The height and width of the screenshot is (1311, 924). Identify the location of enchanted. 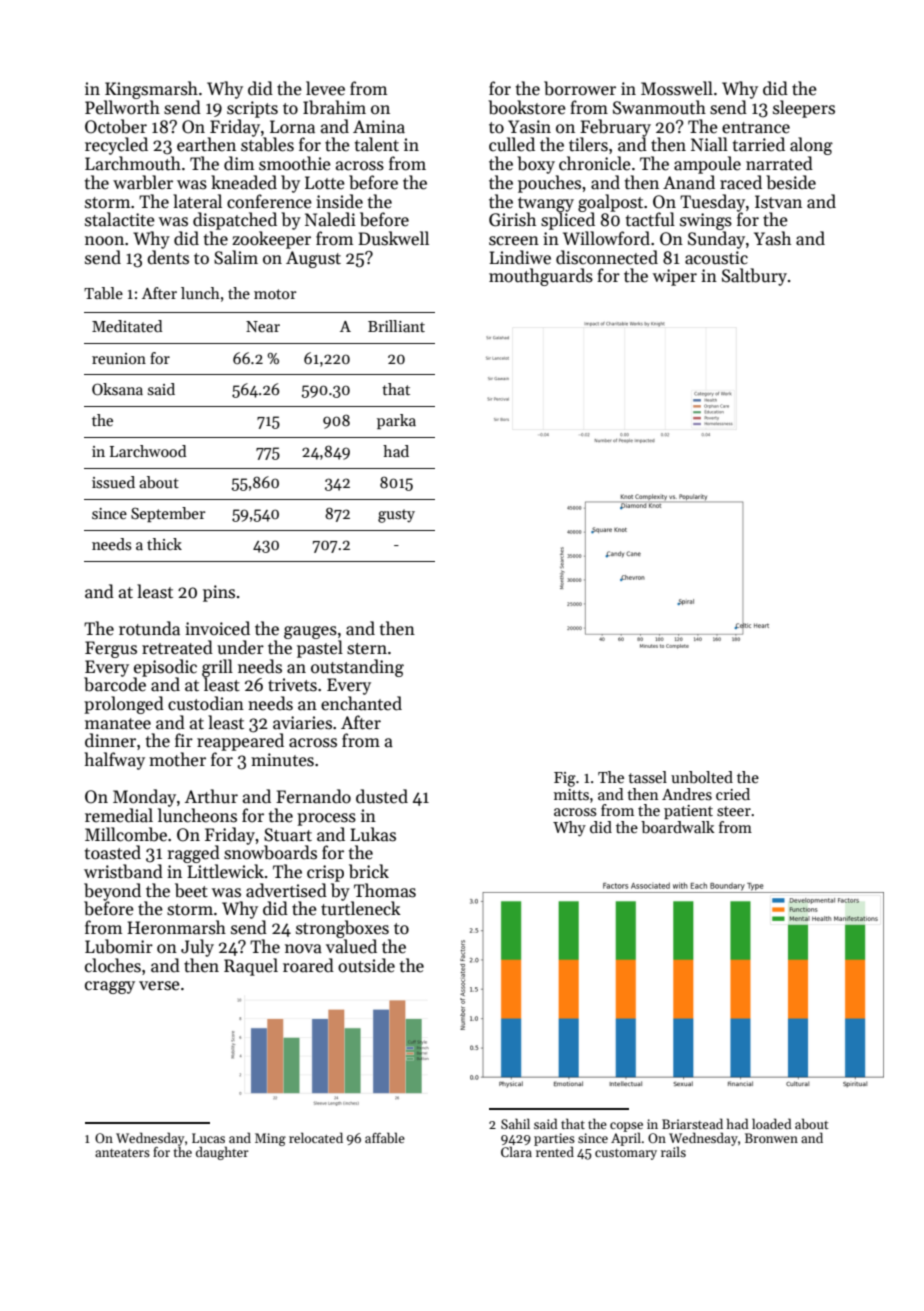
(361, 703).
